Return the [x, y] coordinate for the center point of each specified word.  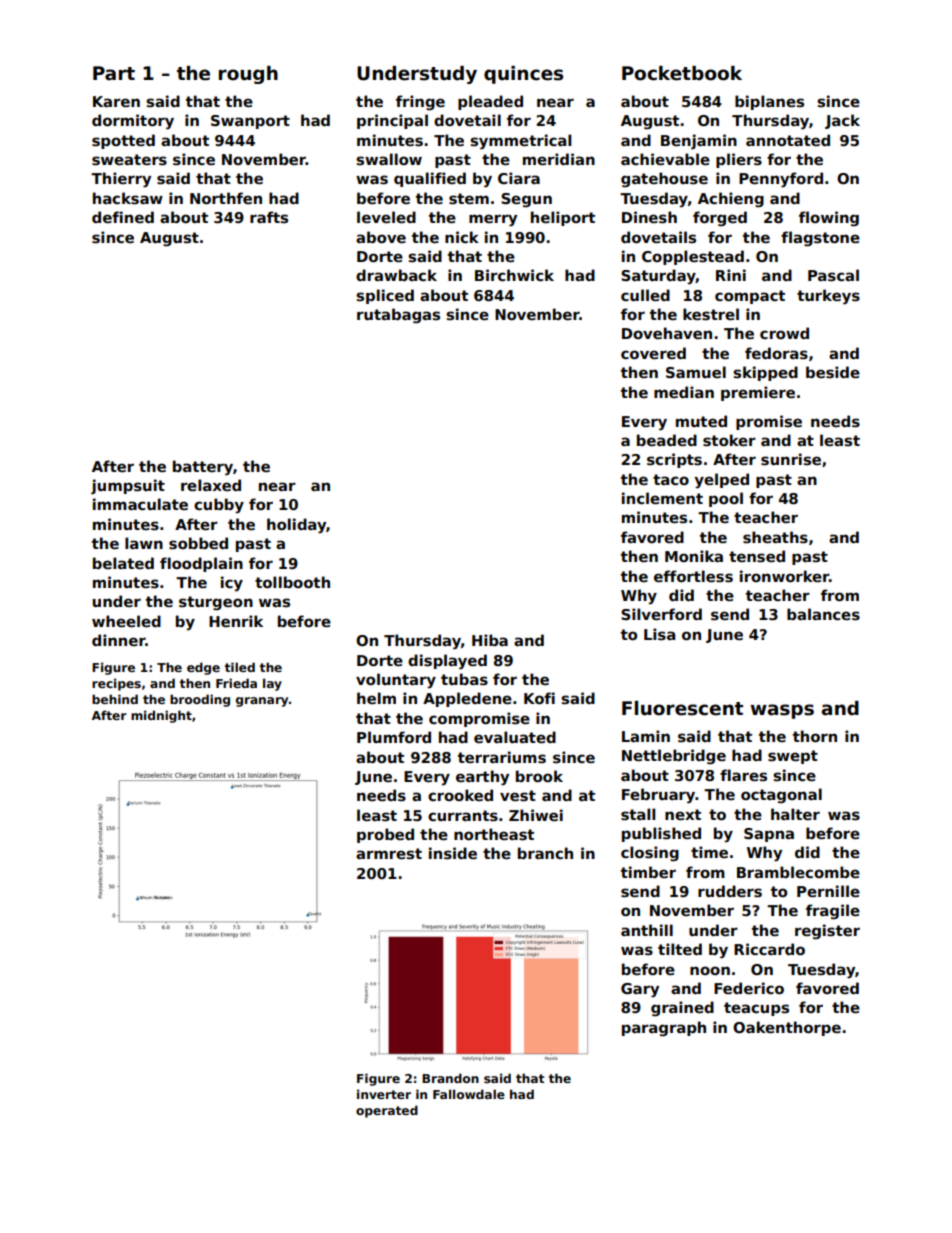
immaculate [140, 504]
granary [262, 702]
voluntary [396, 681]
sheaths [775, 537]
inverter [384, 1094]
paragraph [664, 1029]
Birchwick [514, 275]
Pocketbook [682, 73]
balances [823, 614]
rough [248, 75]
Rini [731, 275]
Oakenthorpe [787, 1028]
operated [387, 1111]
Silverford [661, 614]
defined [123, 217]
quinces [523, 75]
